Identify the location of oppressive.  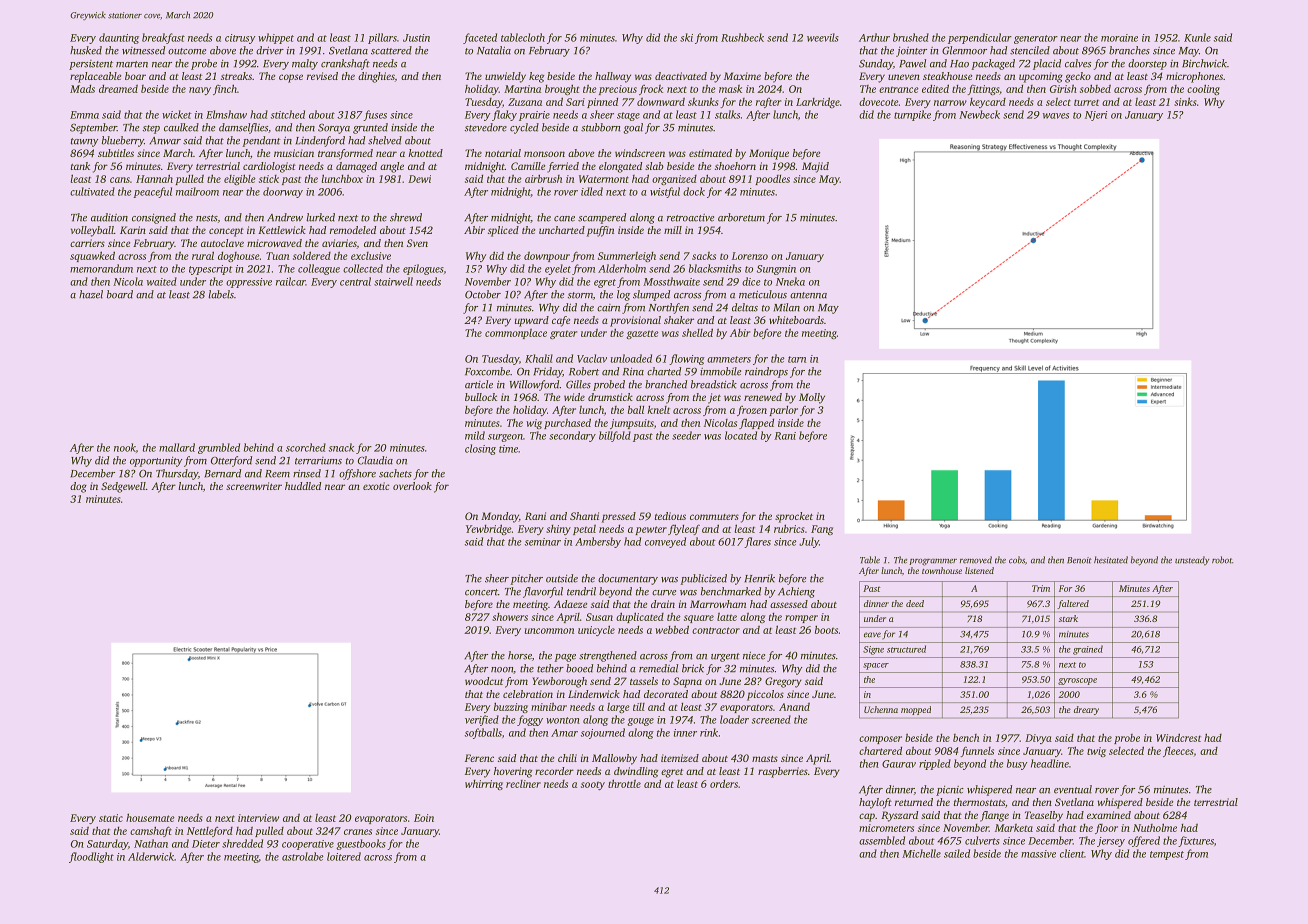
(249, 283).
